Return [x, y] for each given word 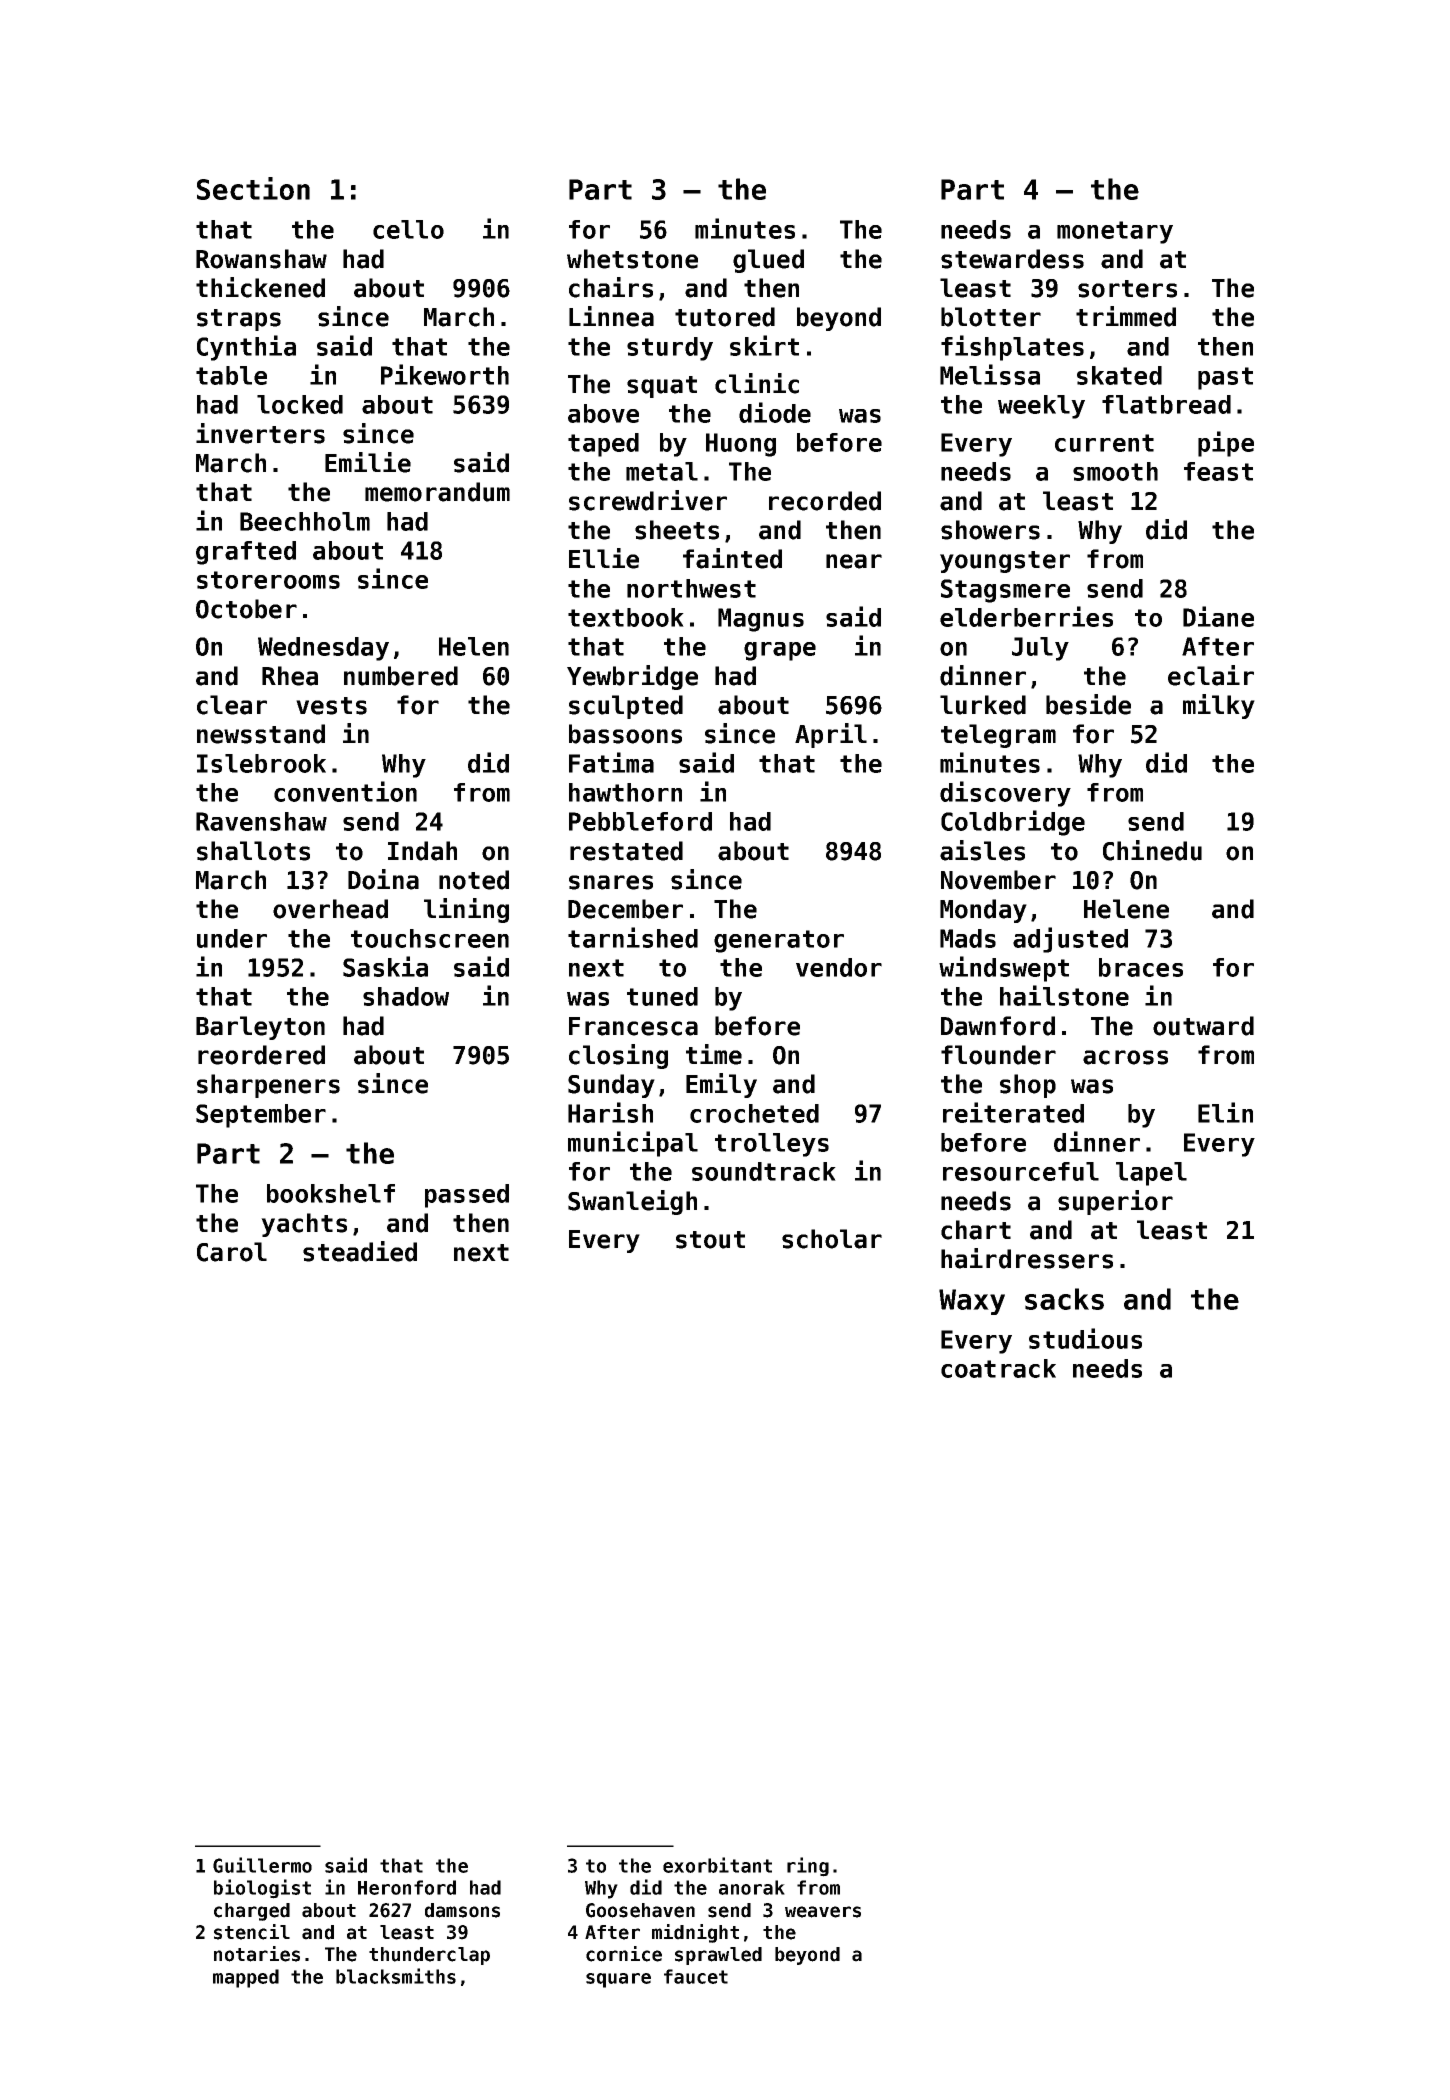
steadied [360, 1251]
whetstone [632, 259]
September [261, 1116]
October [246, 609]
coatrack [998, 1368]
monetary [1115, 232]
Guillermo [262, 1865]
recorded [825, 501]
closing [618, 1056]
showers [990, 530]
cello [408, 229]
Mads [968, 938]
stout [710, 1240]
